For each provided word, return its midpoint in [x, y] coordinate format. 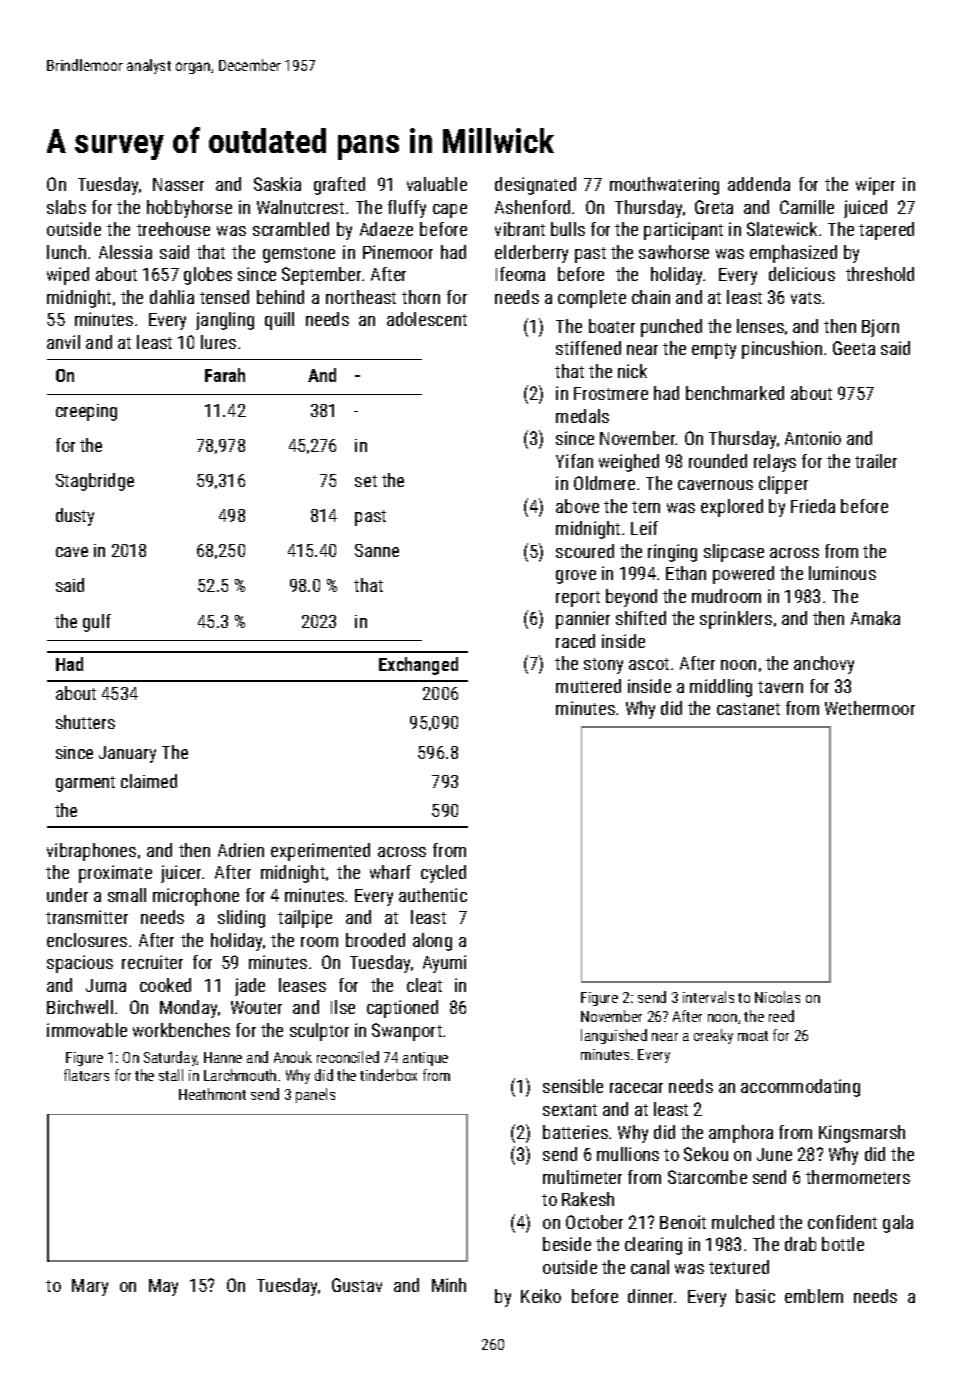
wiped [68, 276]
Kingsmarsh [862, 1134]
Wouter [256, 1007]
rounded [718, 461]
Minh [449, 1285]
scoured [585, 551]
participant [683, 231]
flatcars [86, 1075]
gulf [97, 623]
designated [535, 186]
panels [315, 1095]
